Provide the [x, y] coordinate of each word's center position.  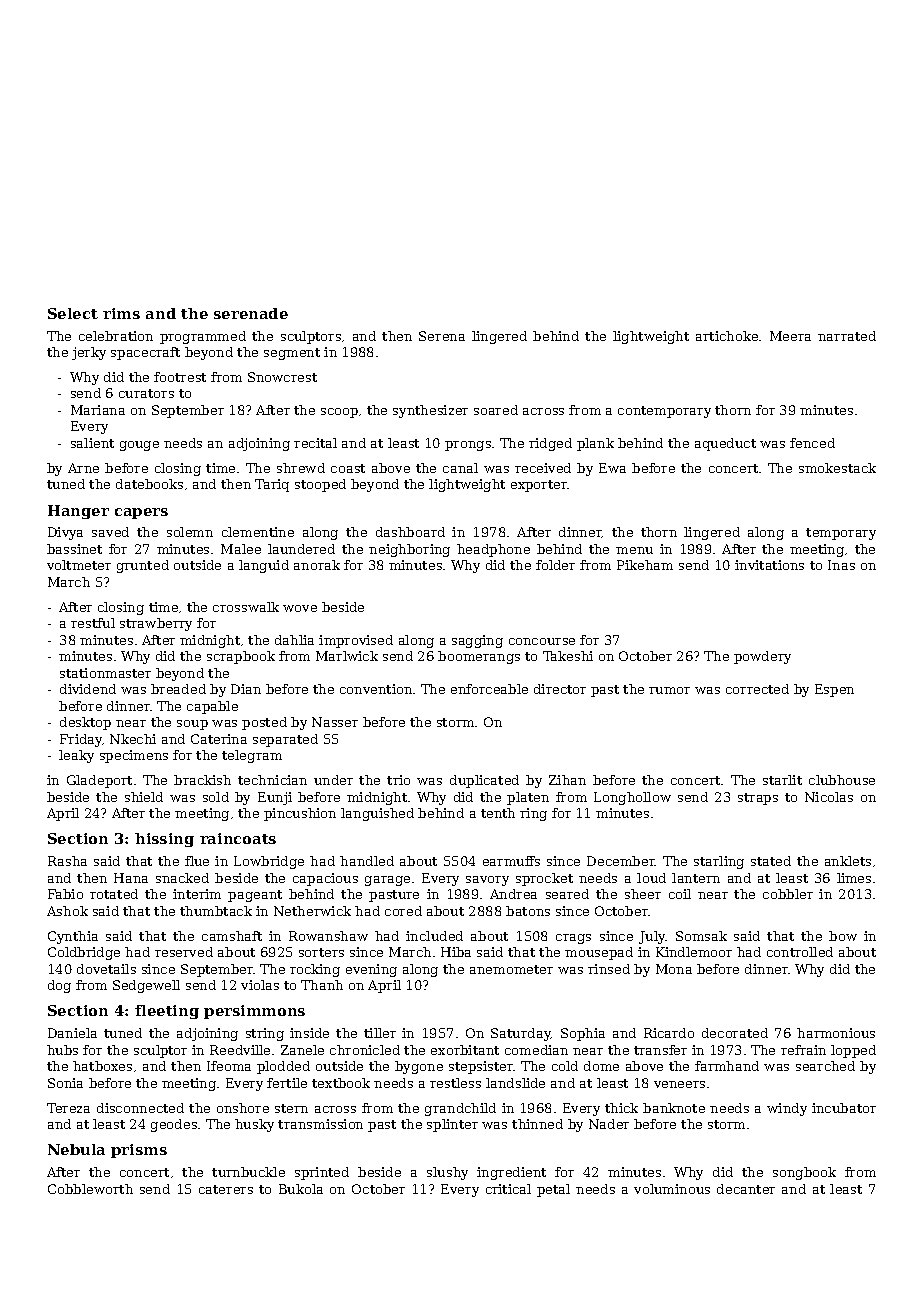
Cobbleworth [90, 1189]
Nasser [335, 722]
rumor [669, 690]
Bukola [301, 1189]
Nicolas [829, 797]
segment [292, 354]
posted [264, 723]
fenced [812, 443]
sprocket [544, 879]
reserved [184, 952]
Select [73, 313]
